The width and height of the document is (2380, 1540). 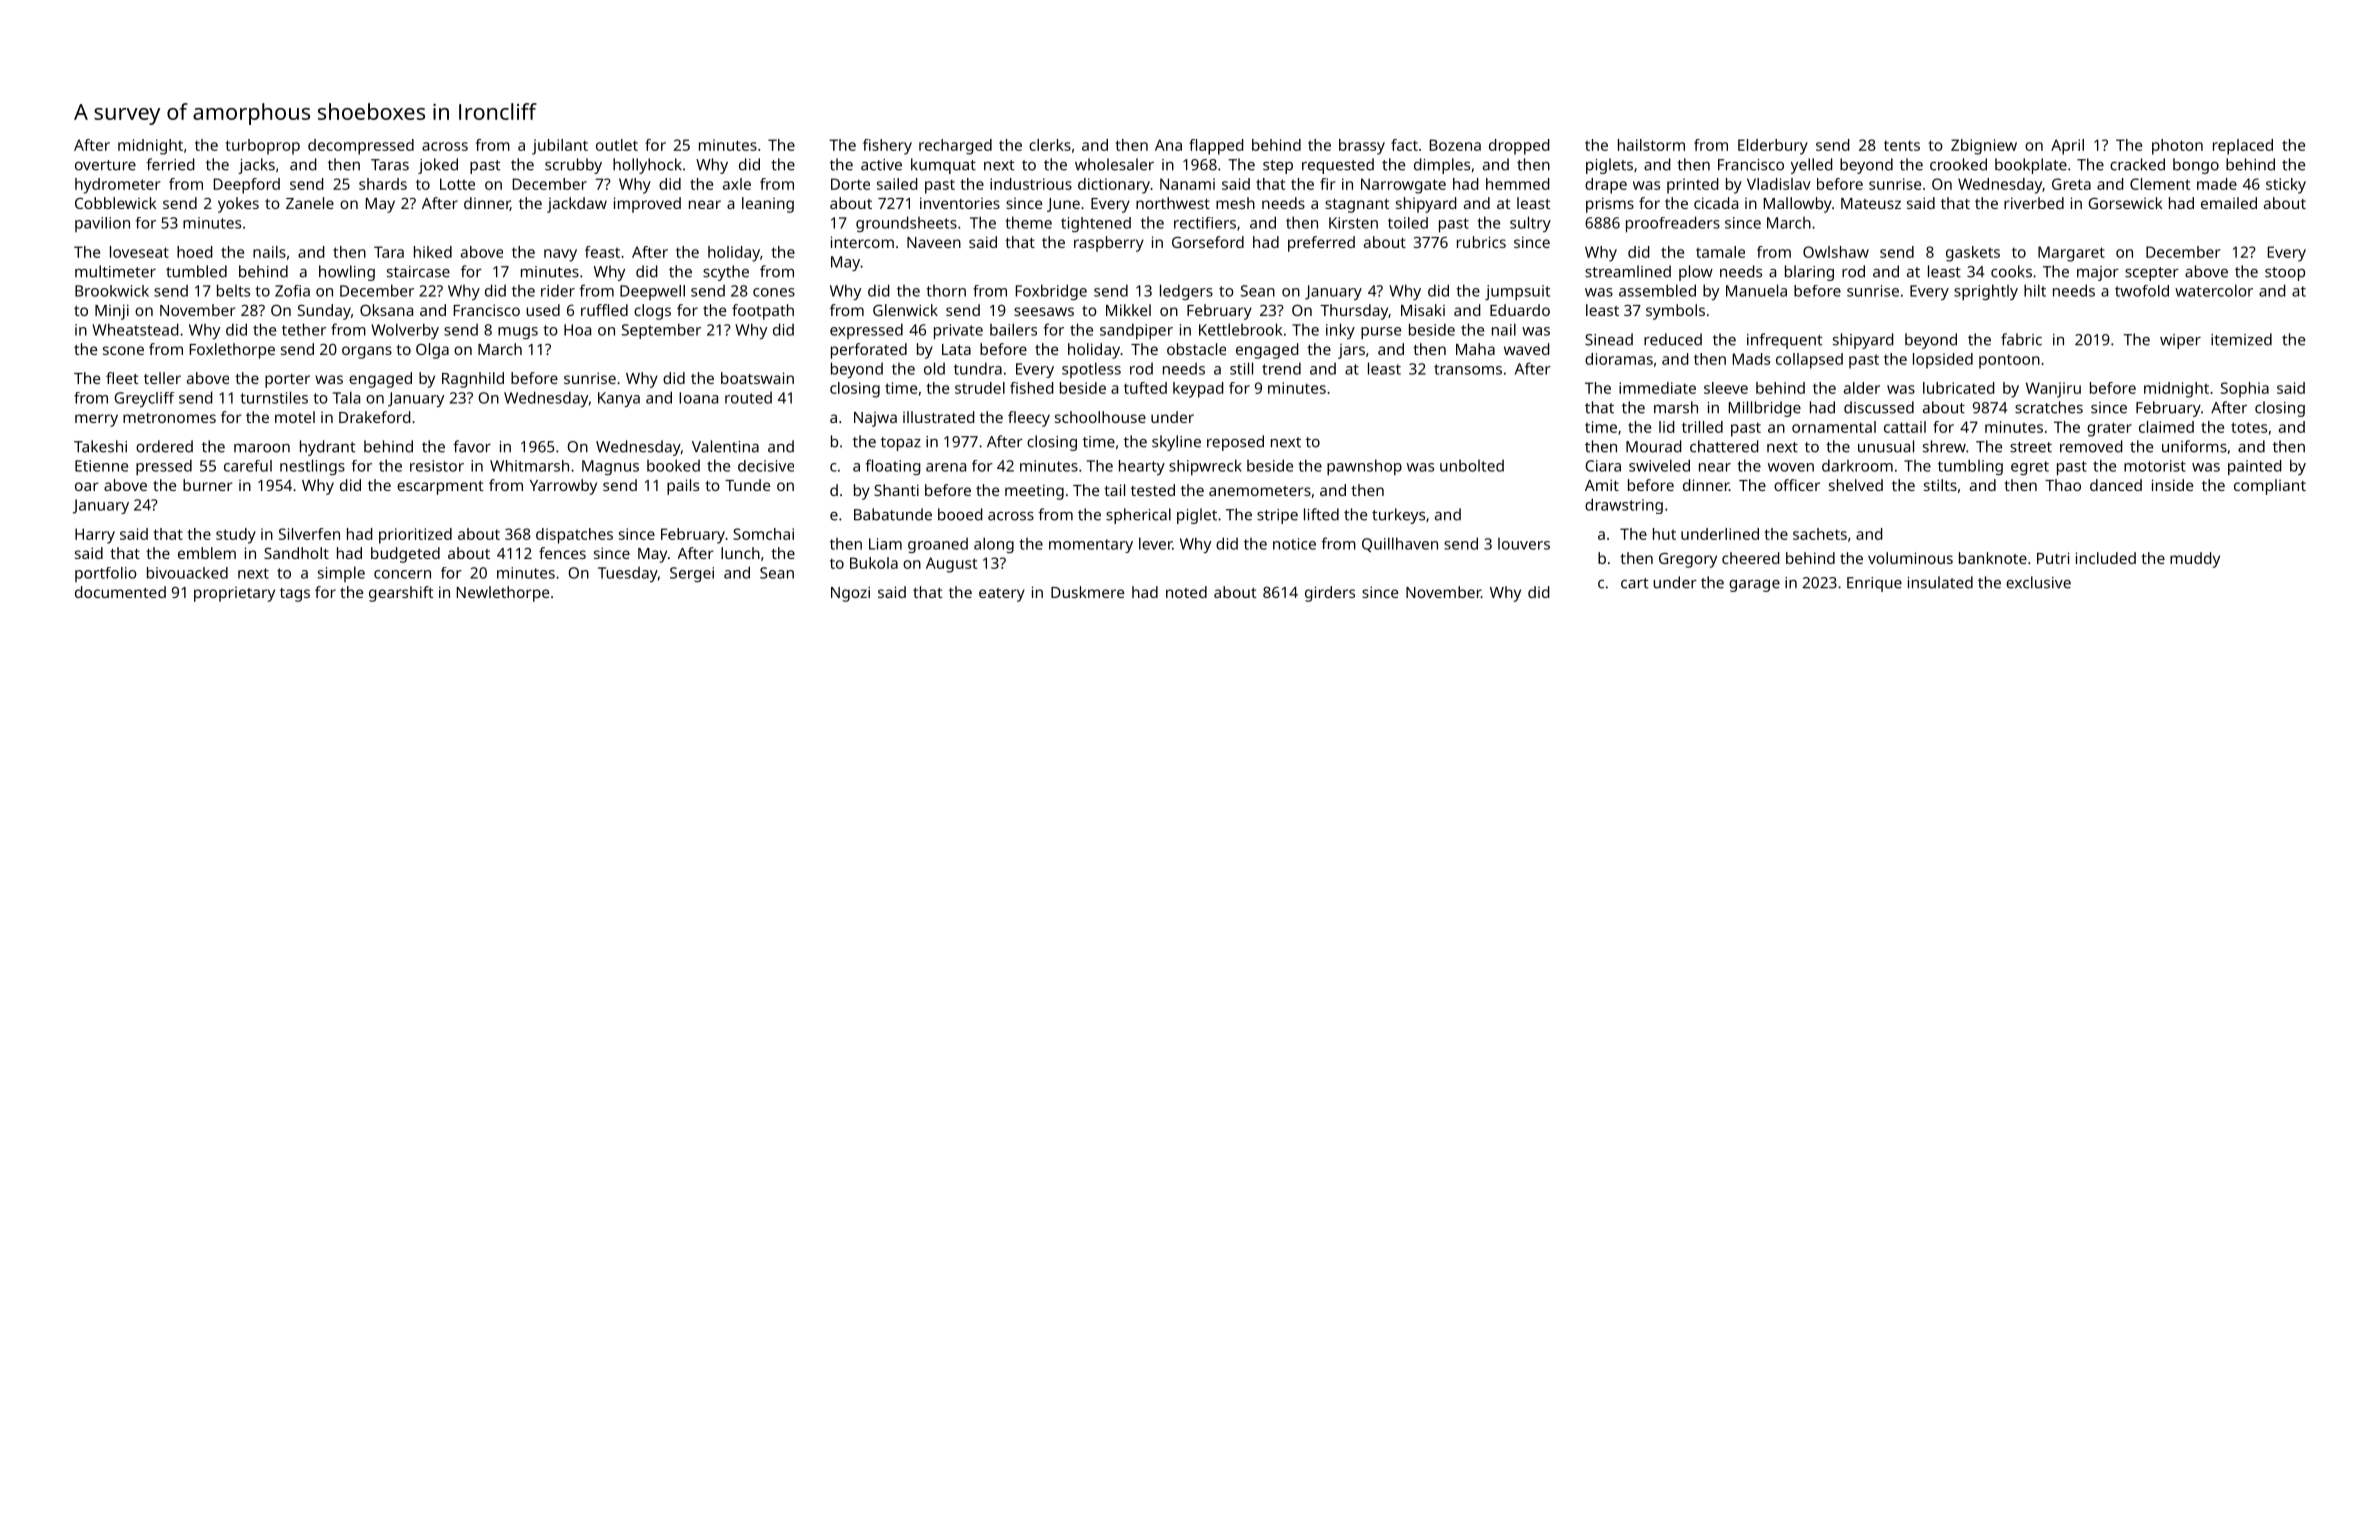 What do you see at coordinates (1986, 292) in the document?
I see `sprightly` at bounding box center [1986, 292].
